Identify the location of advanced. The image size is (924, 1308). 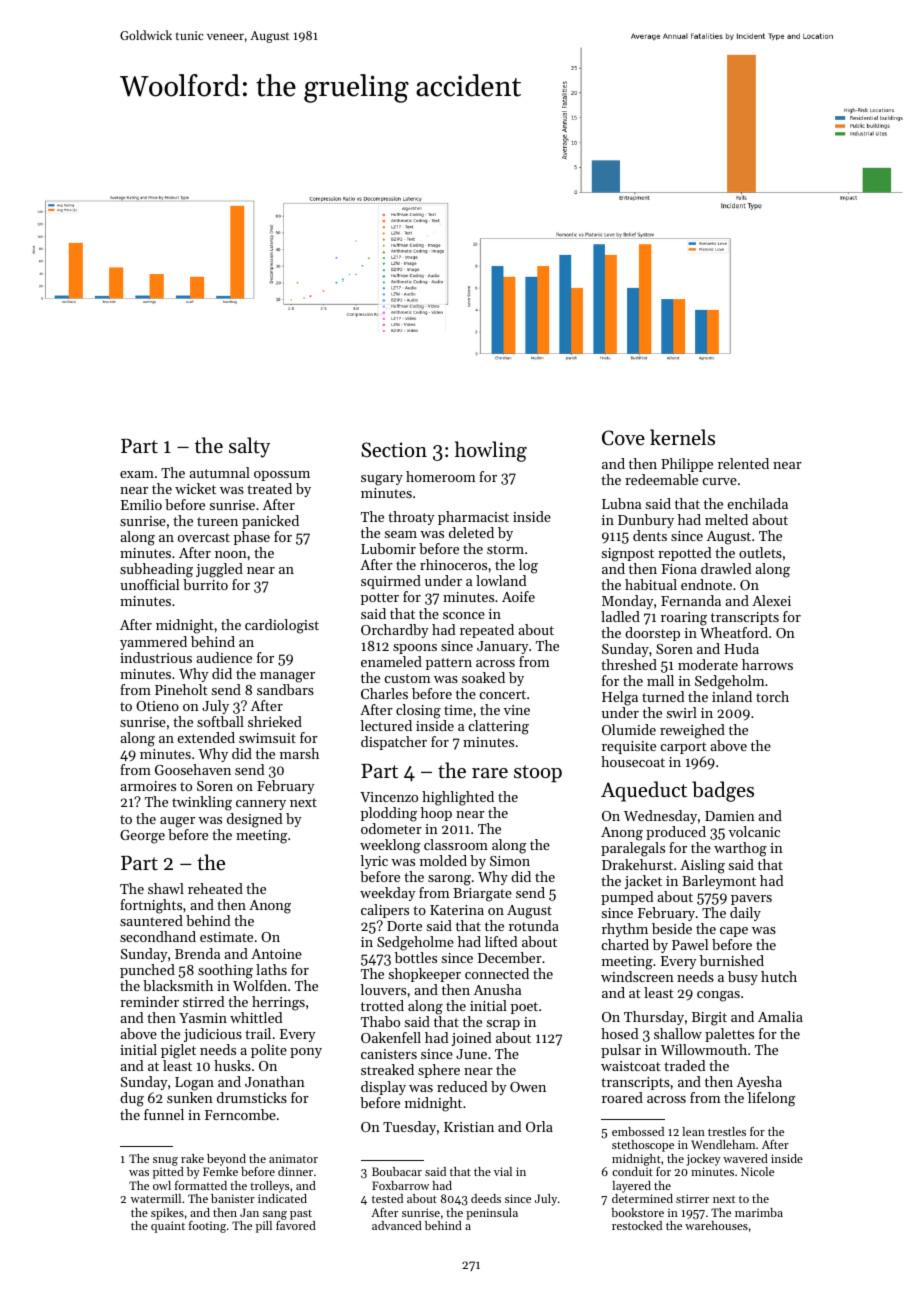
(397, 1225).
